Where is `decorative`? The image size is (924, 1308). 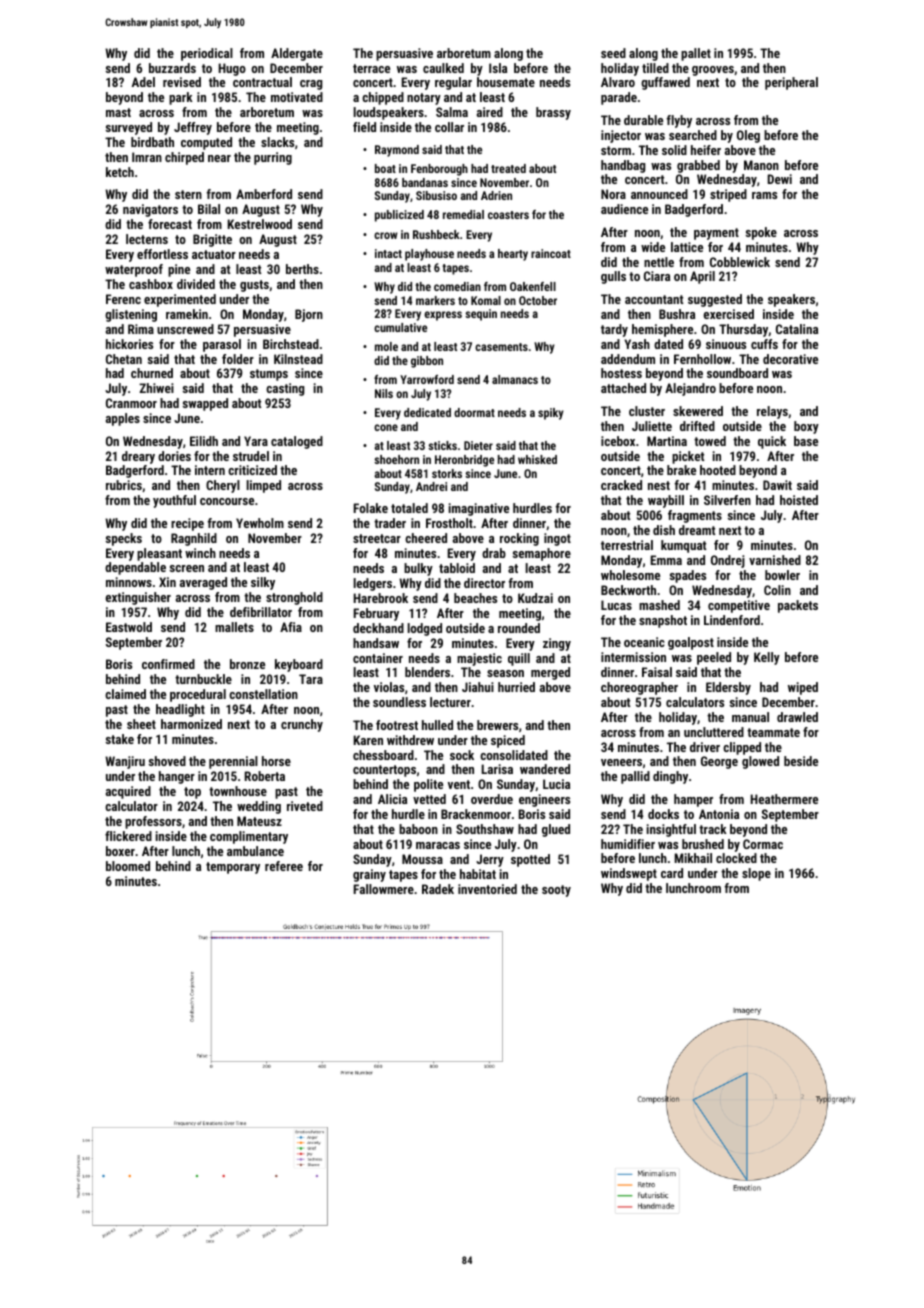
decorative is located at coordinates (790, 359).
